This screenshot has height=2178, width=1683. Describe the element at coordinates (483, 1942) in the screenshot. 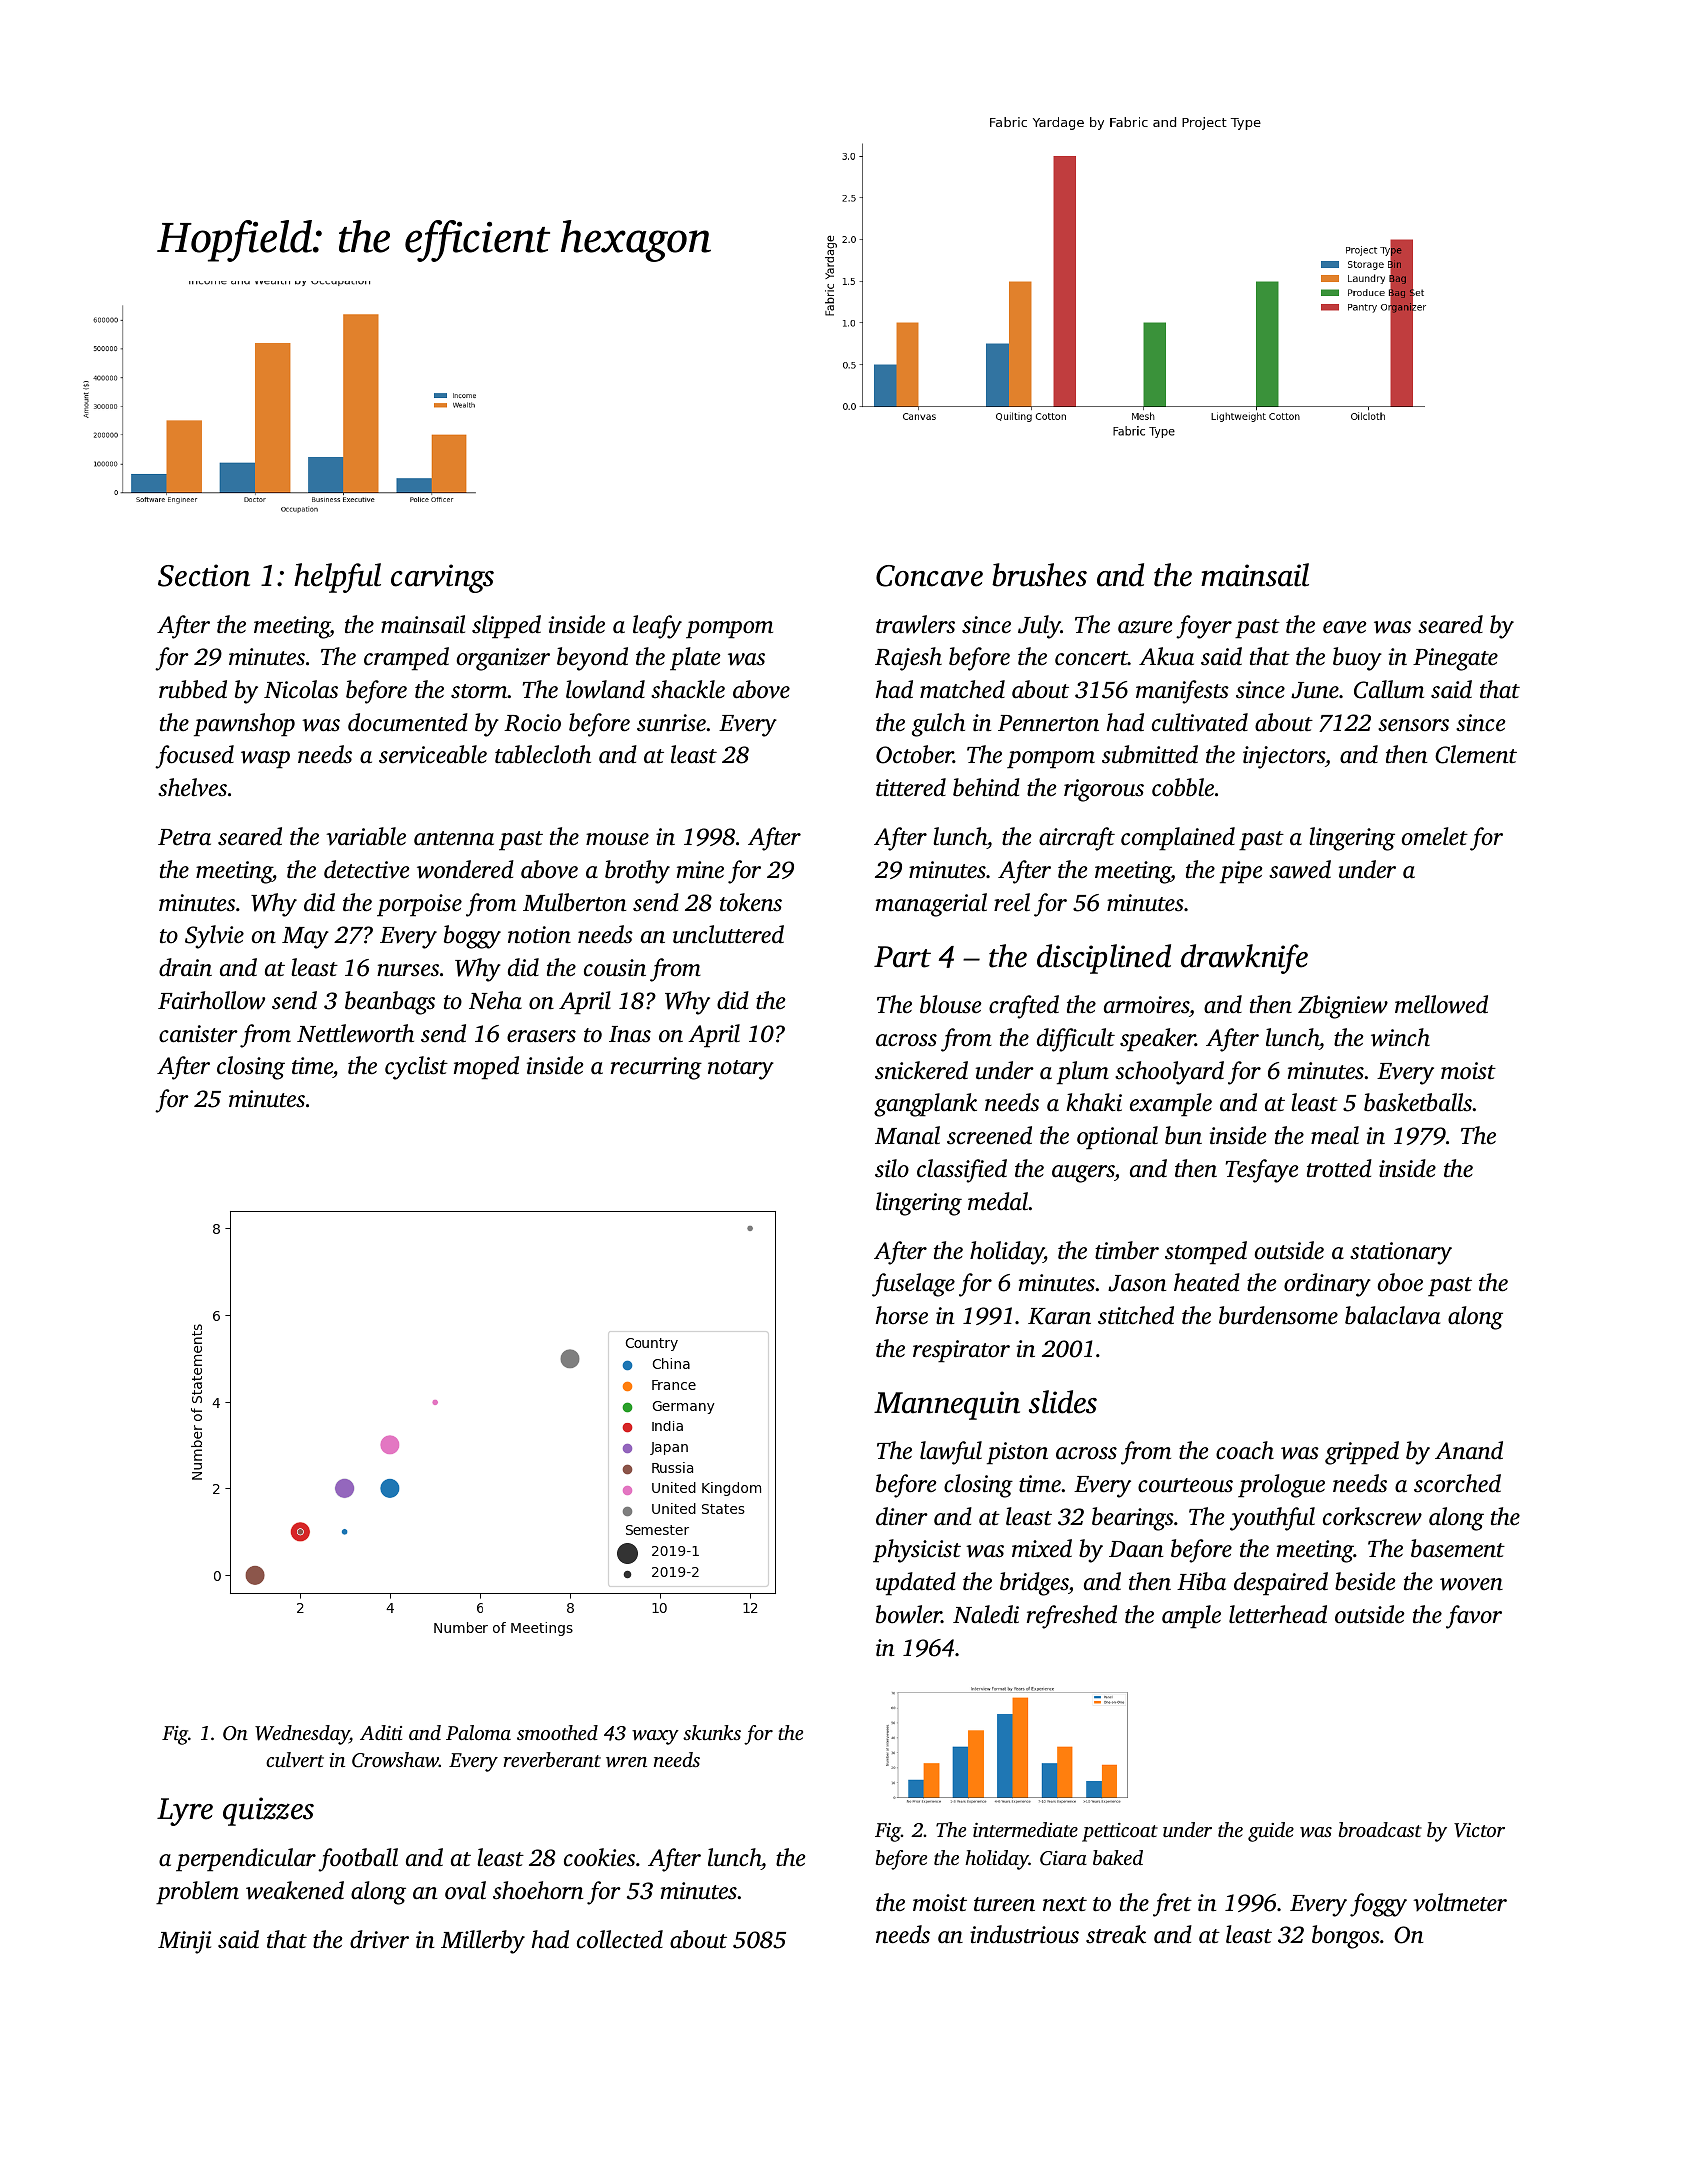

I see `Millerby` at that location.
